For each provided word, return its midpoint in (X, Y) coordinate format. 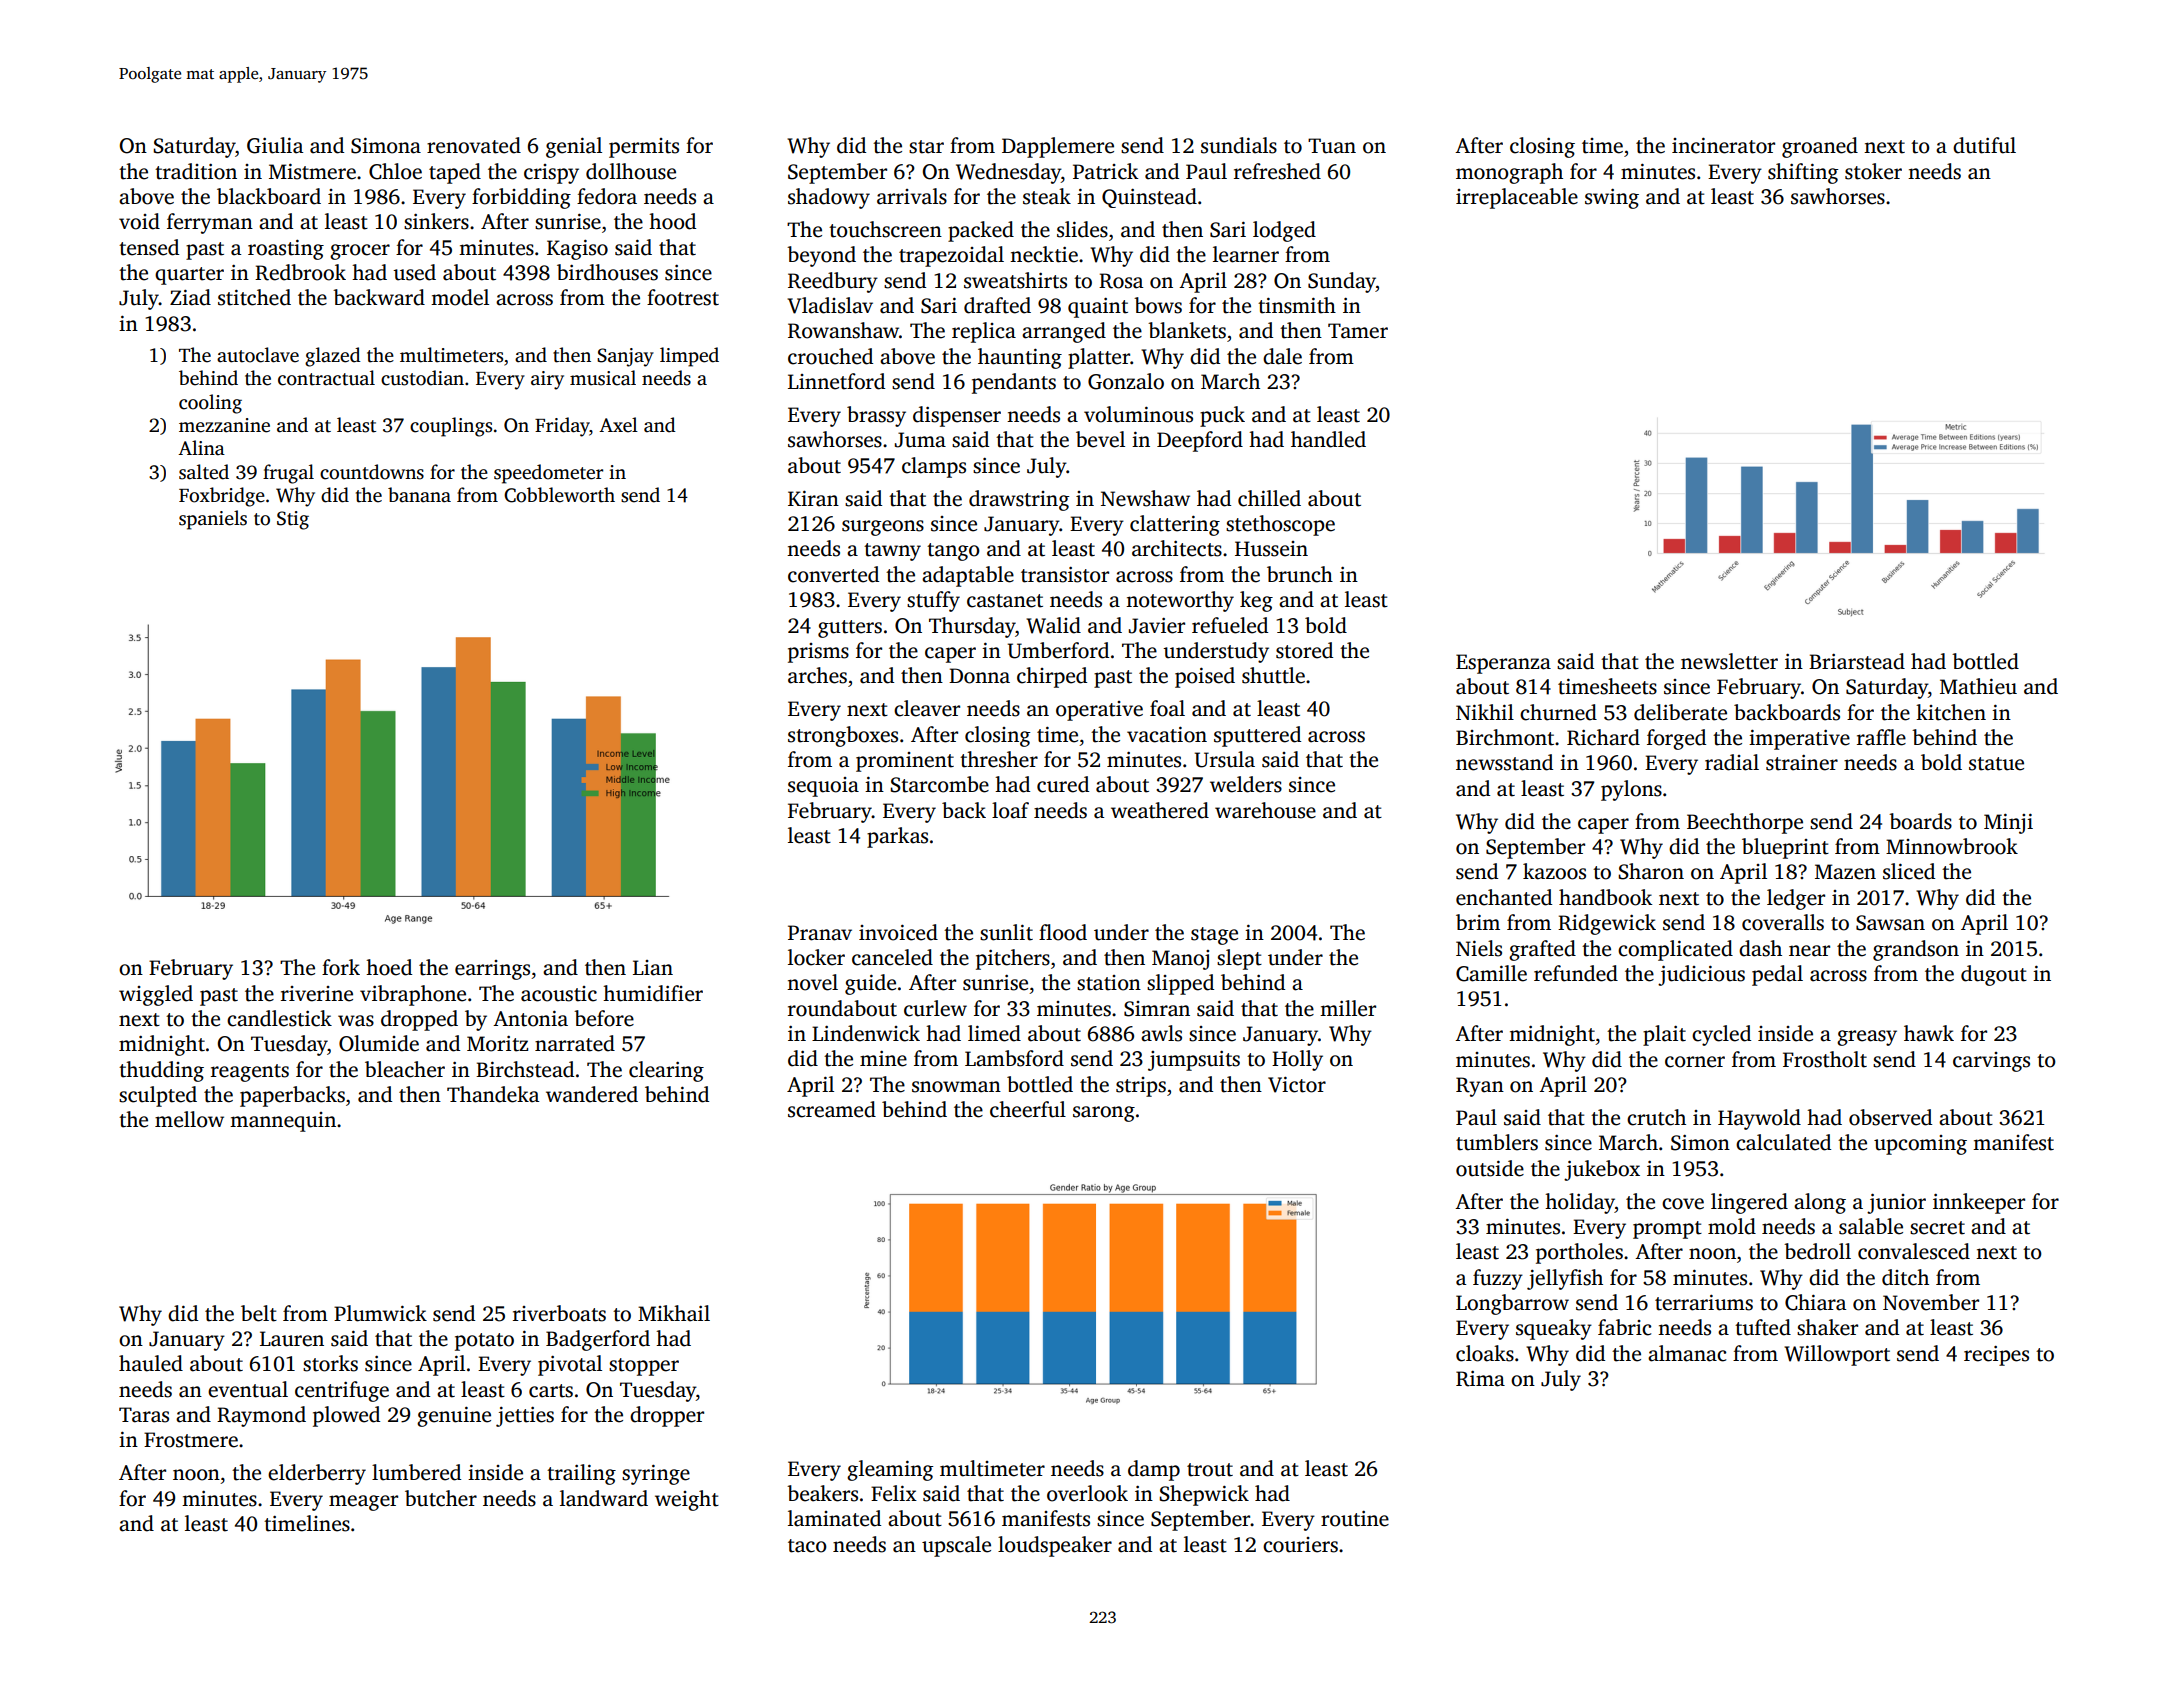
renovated (474, 145)
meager (363, 1503)
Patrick (1105, 171)
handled (1328, 439)
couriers (1300, 1545)
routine (1355, 1519)
